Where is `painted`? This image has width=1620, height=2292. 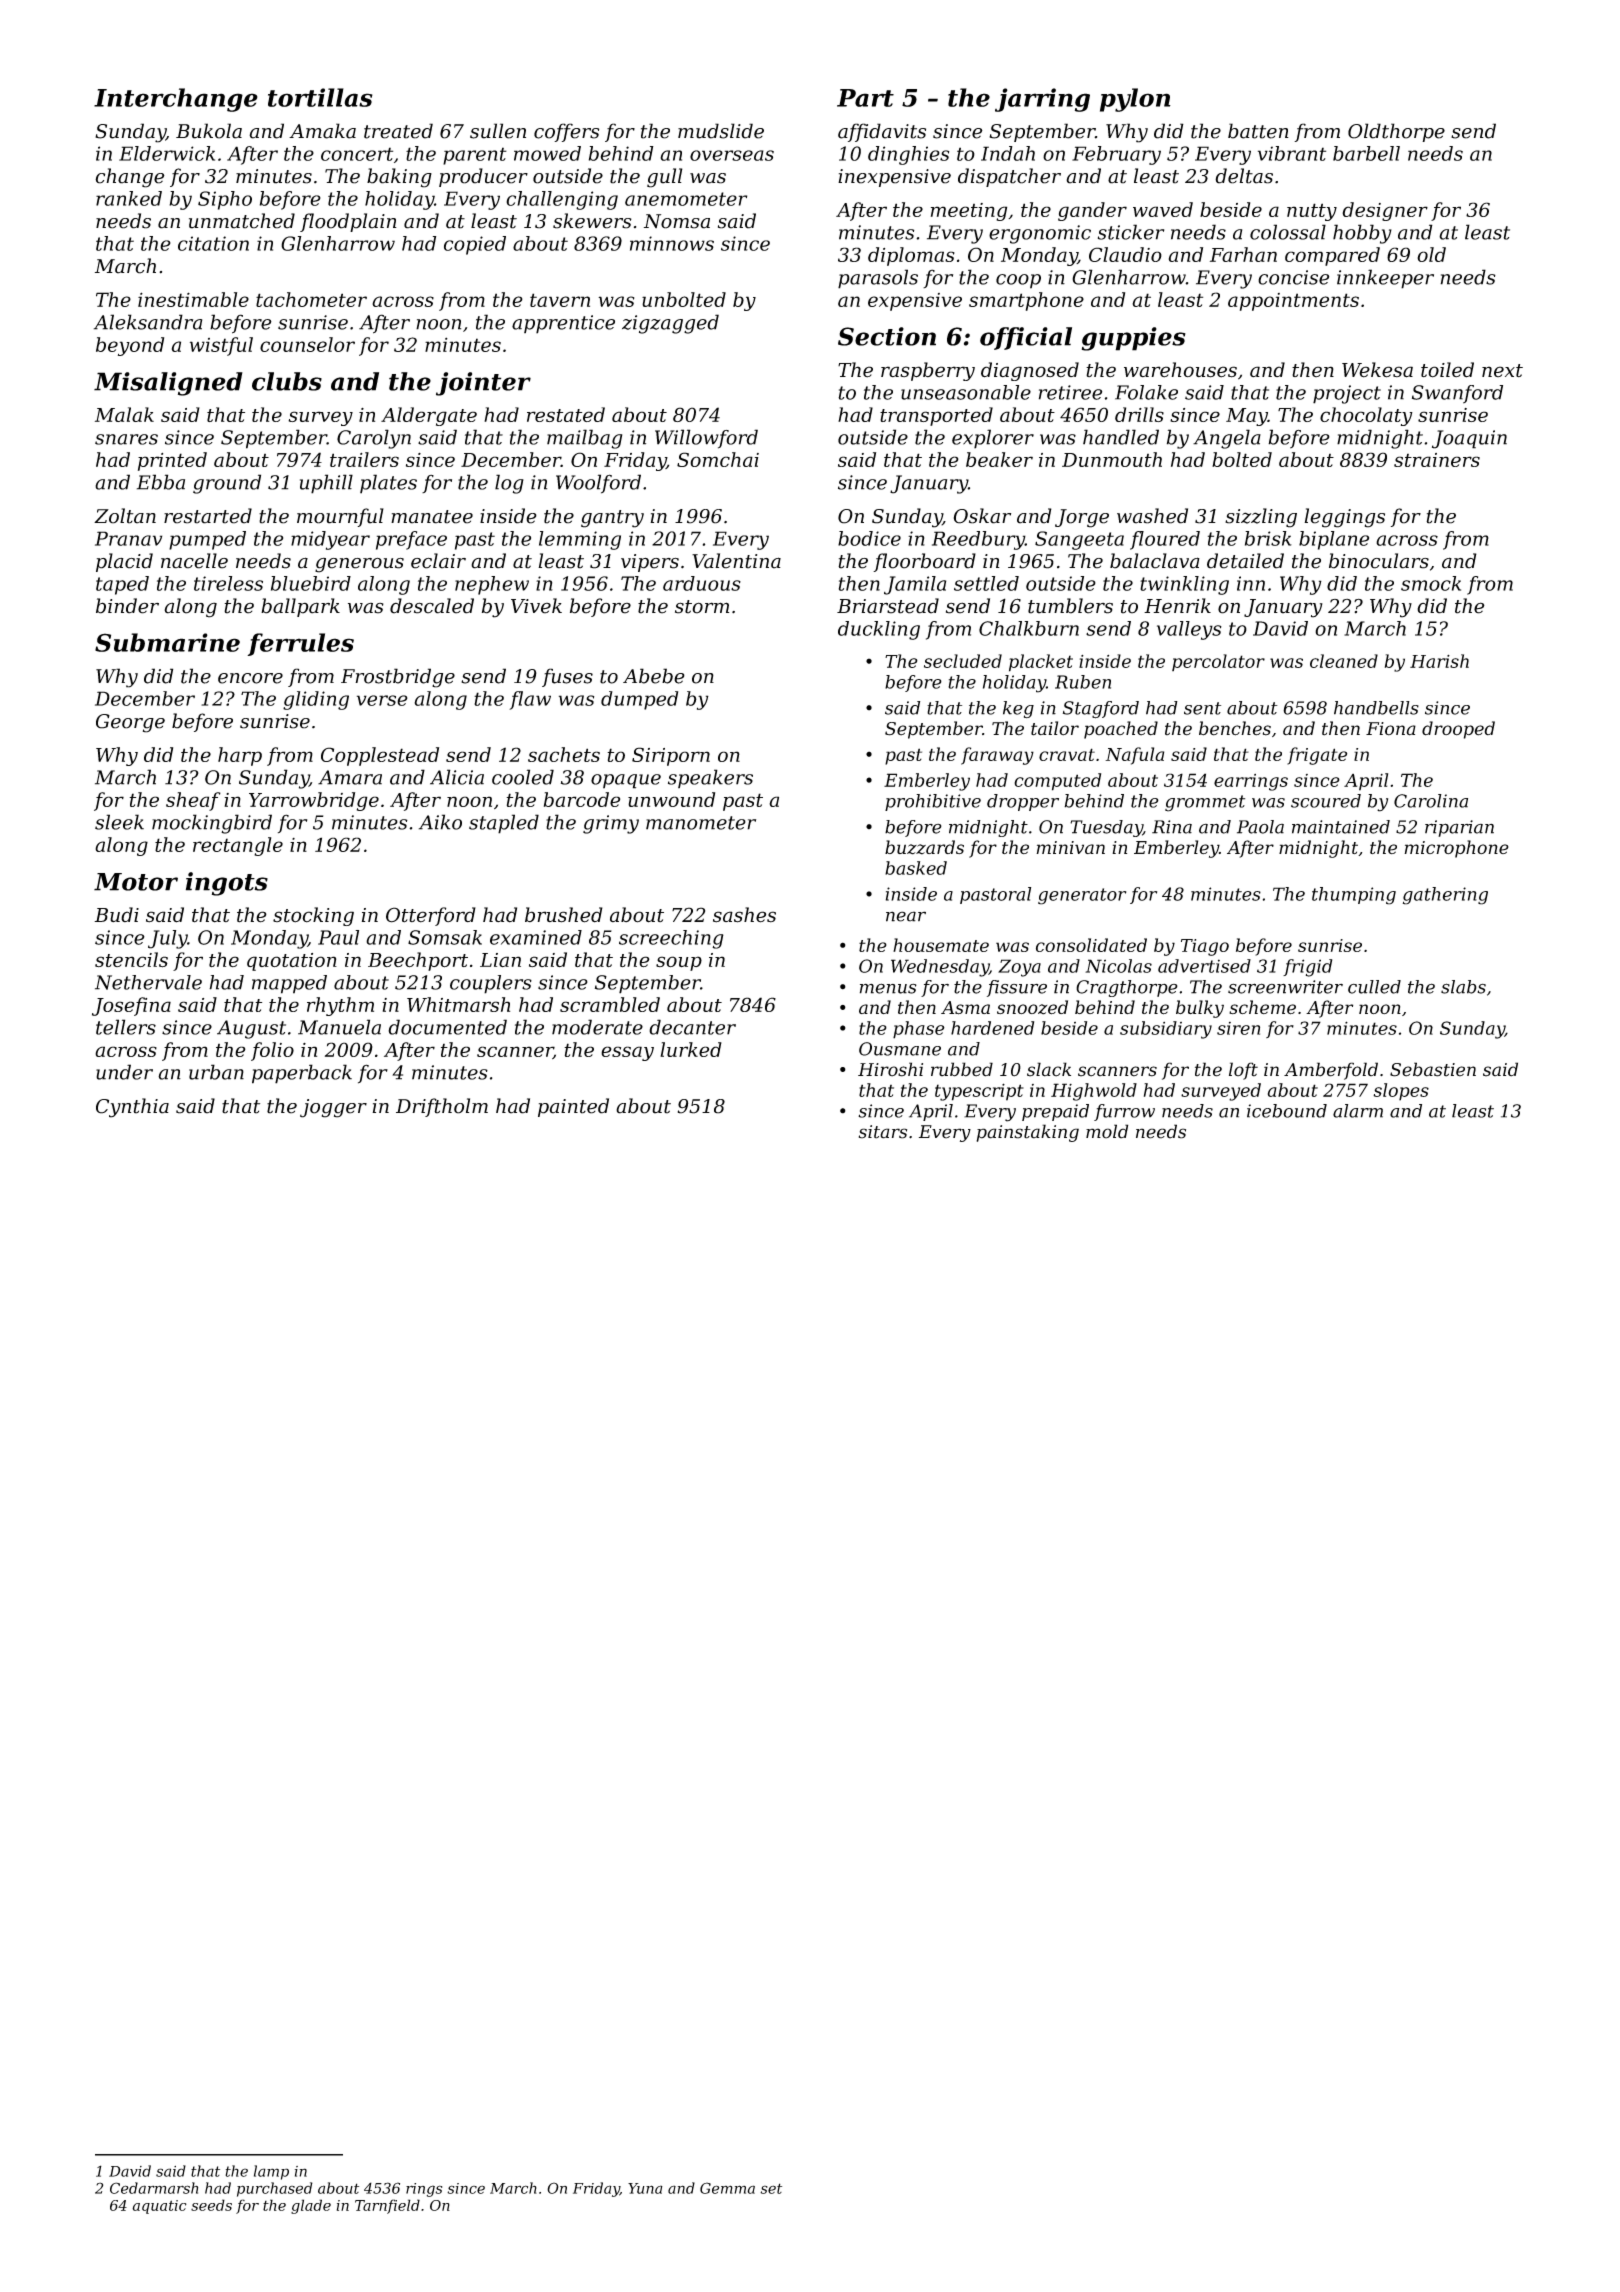
painted is located at coordinates (573, 1107).
